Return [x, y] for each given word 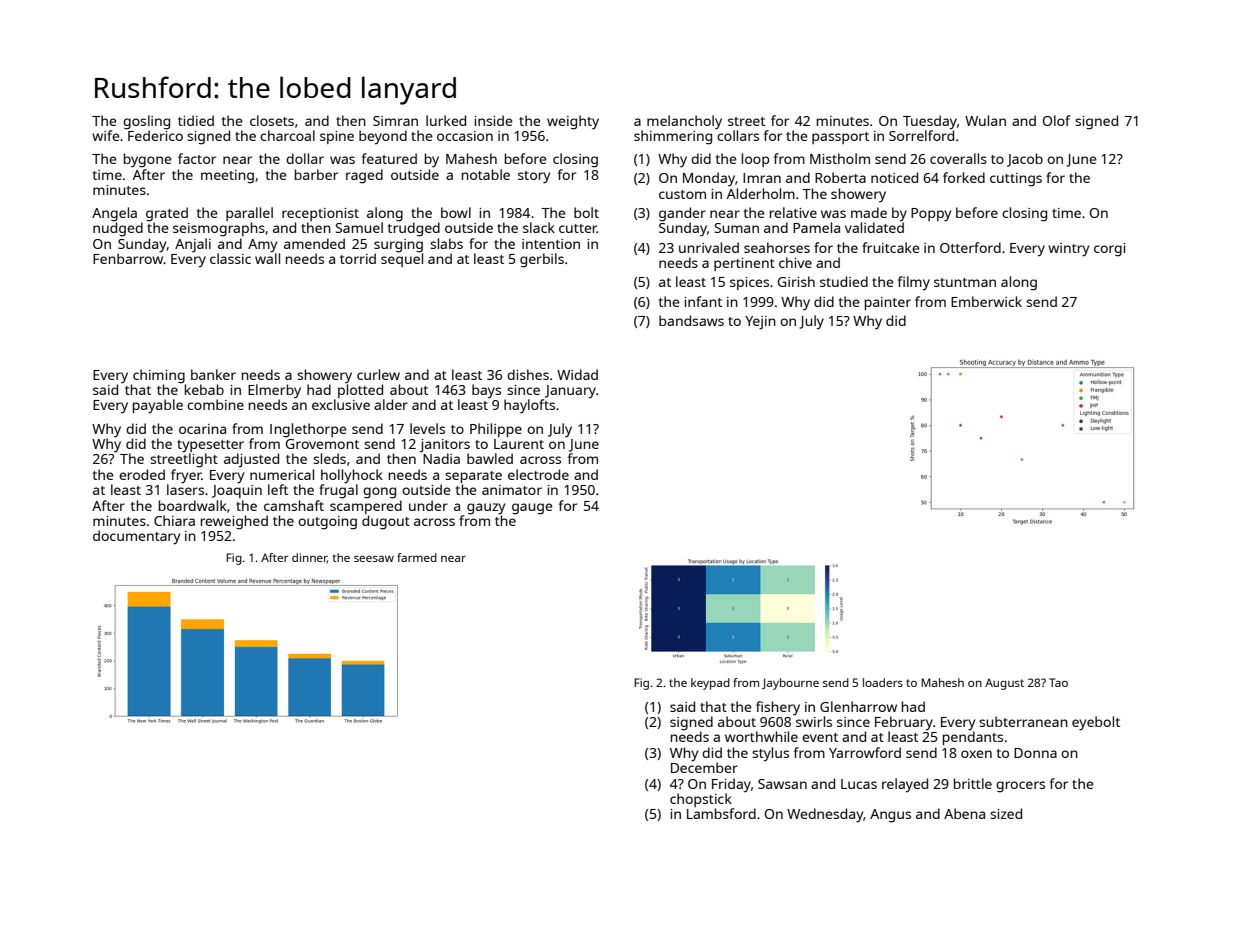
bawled [490, 458]
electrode [538, 474]
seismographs [219, 229]
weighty [573, 122]
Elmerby [274, 391]
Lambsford [721, 813]
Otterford [970, 247]
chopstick [701, 800]
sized [1006, 813]
